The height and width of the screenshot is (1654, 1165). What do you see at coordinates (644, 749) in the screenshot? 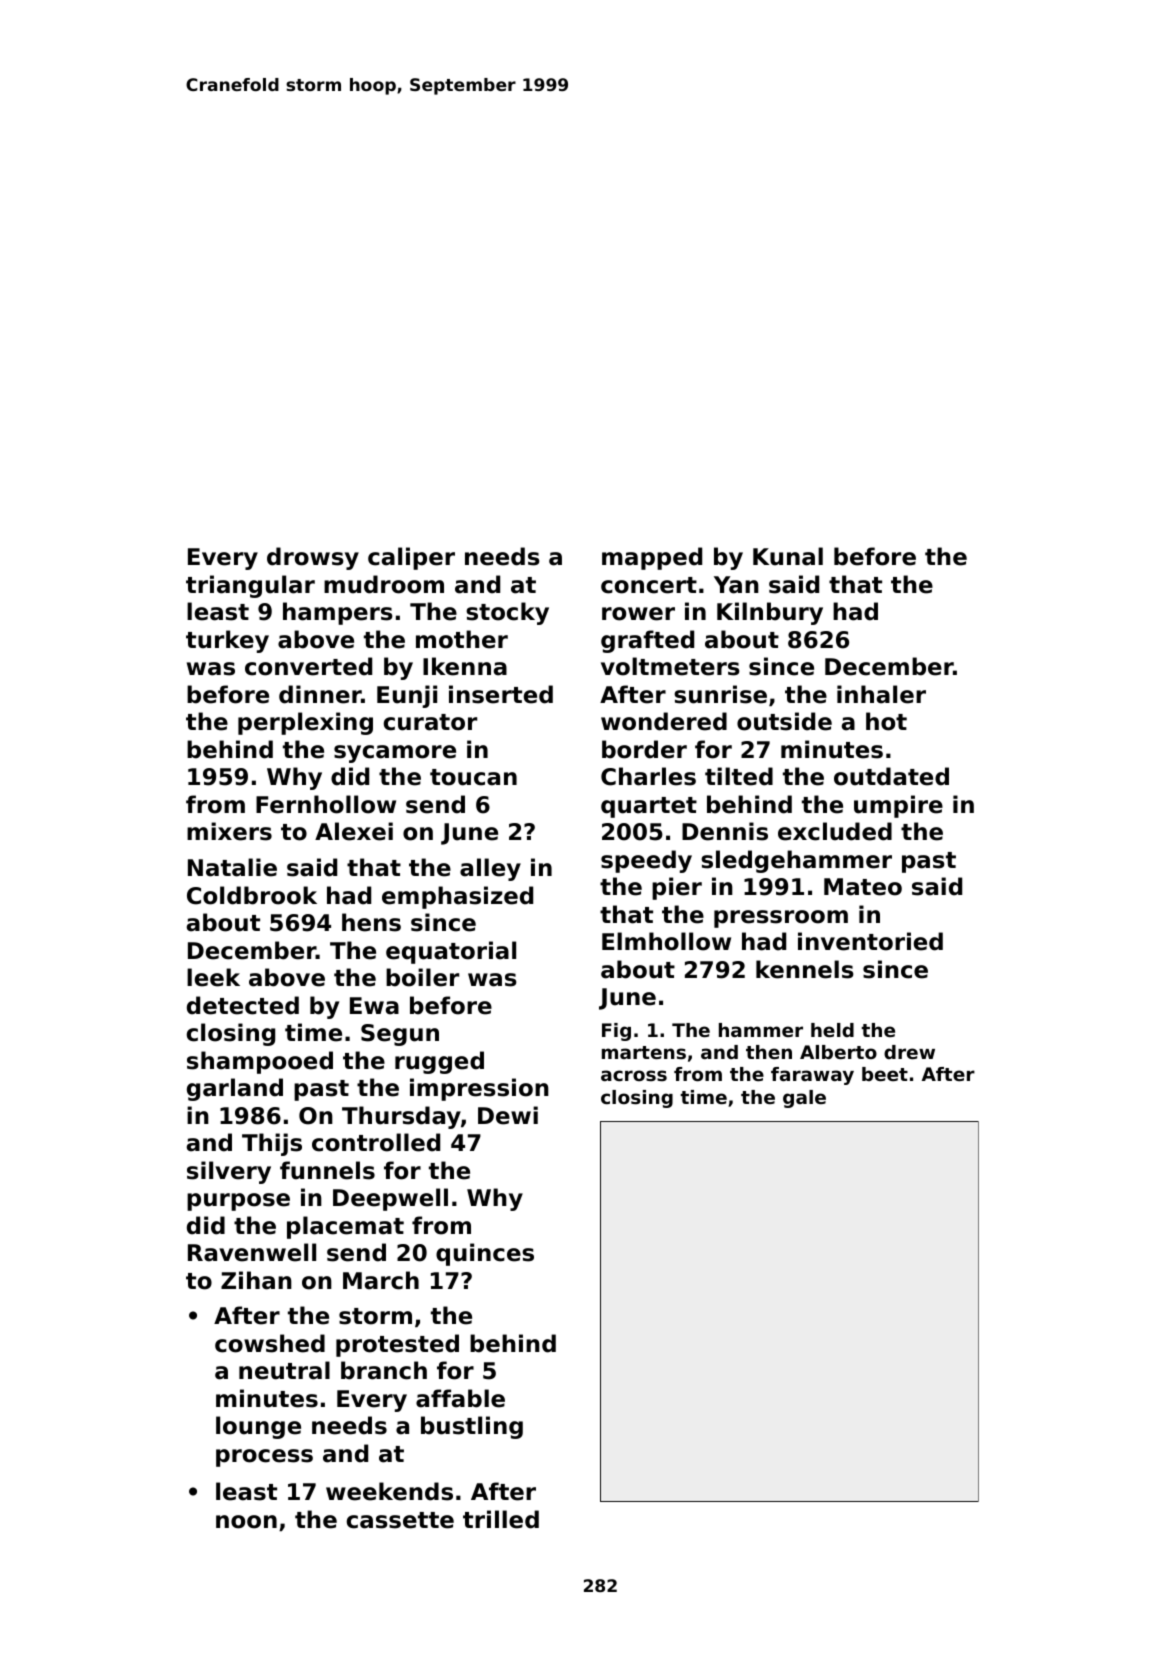
I see `border` at bounding box center [644, 749].
